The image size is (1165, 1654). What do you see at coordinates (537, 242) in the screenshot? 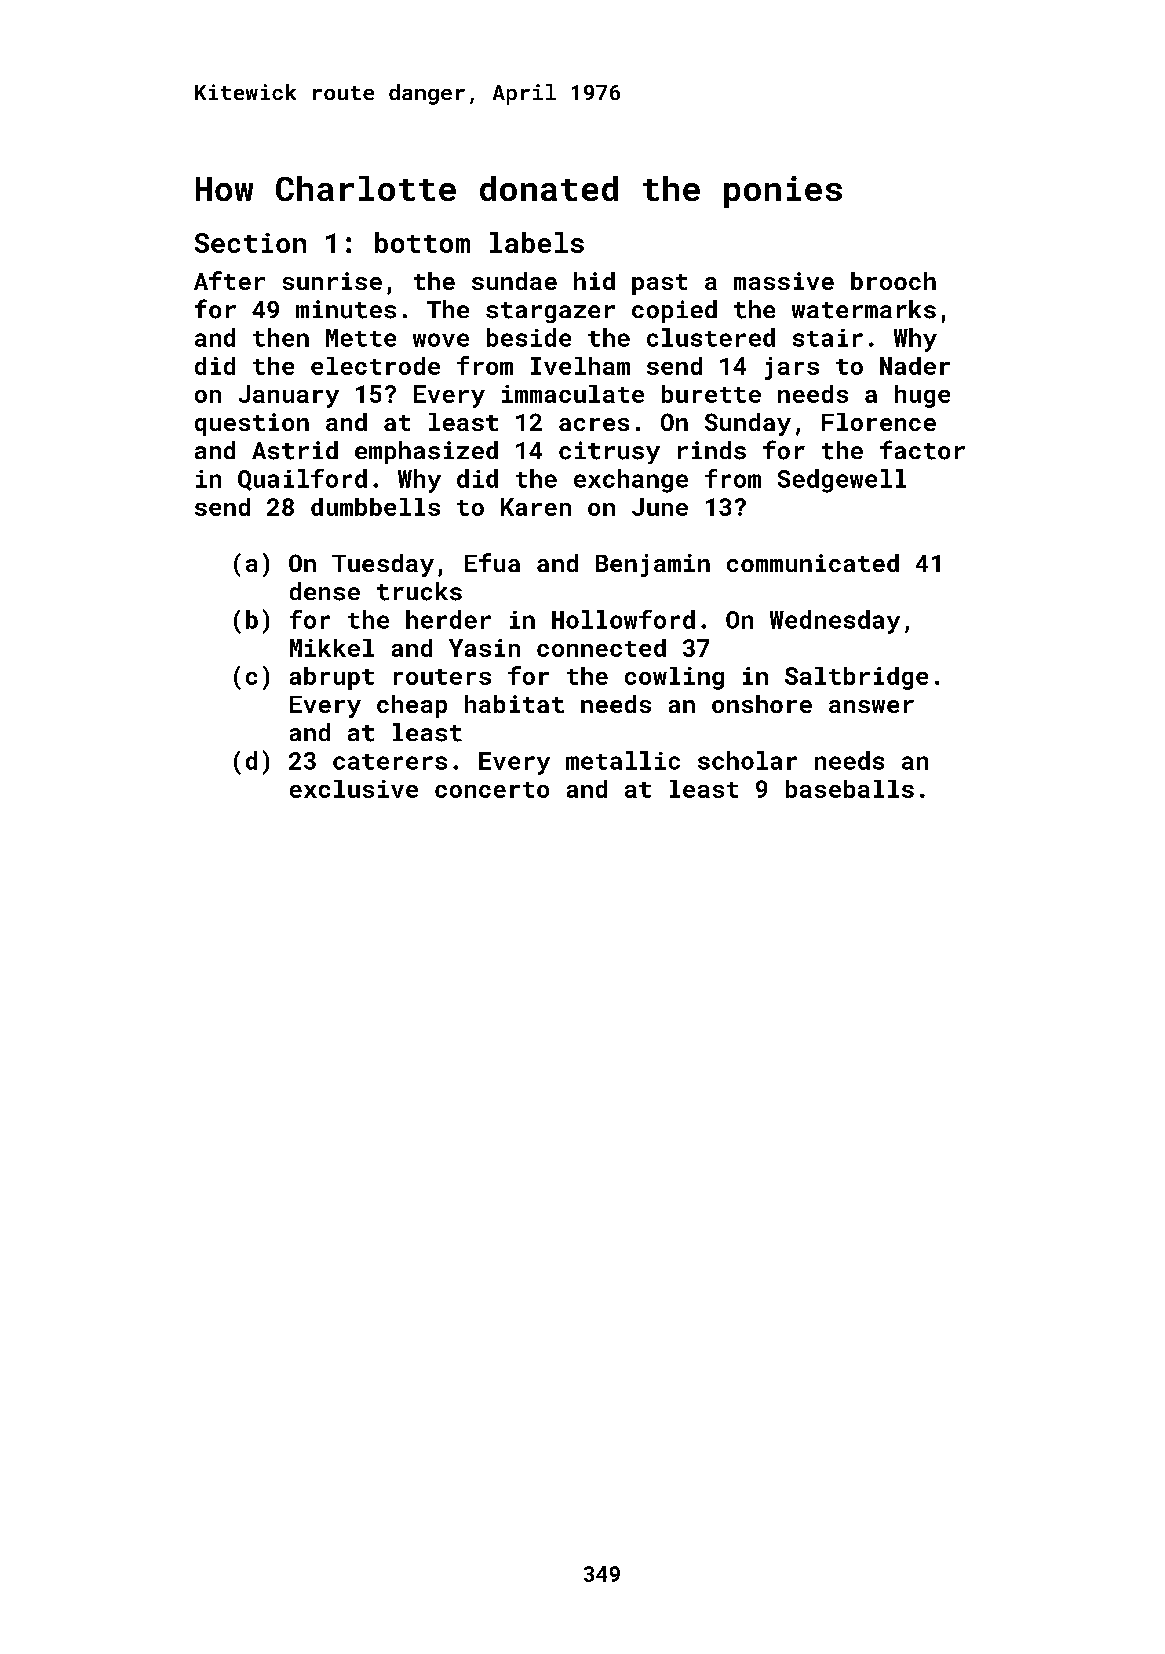
I see `labels` at bounding box center [537, 242].
